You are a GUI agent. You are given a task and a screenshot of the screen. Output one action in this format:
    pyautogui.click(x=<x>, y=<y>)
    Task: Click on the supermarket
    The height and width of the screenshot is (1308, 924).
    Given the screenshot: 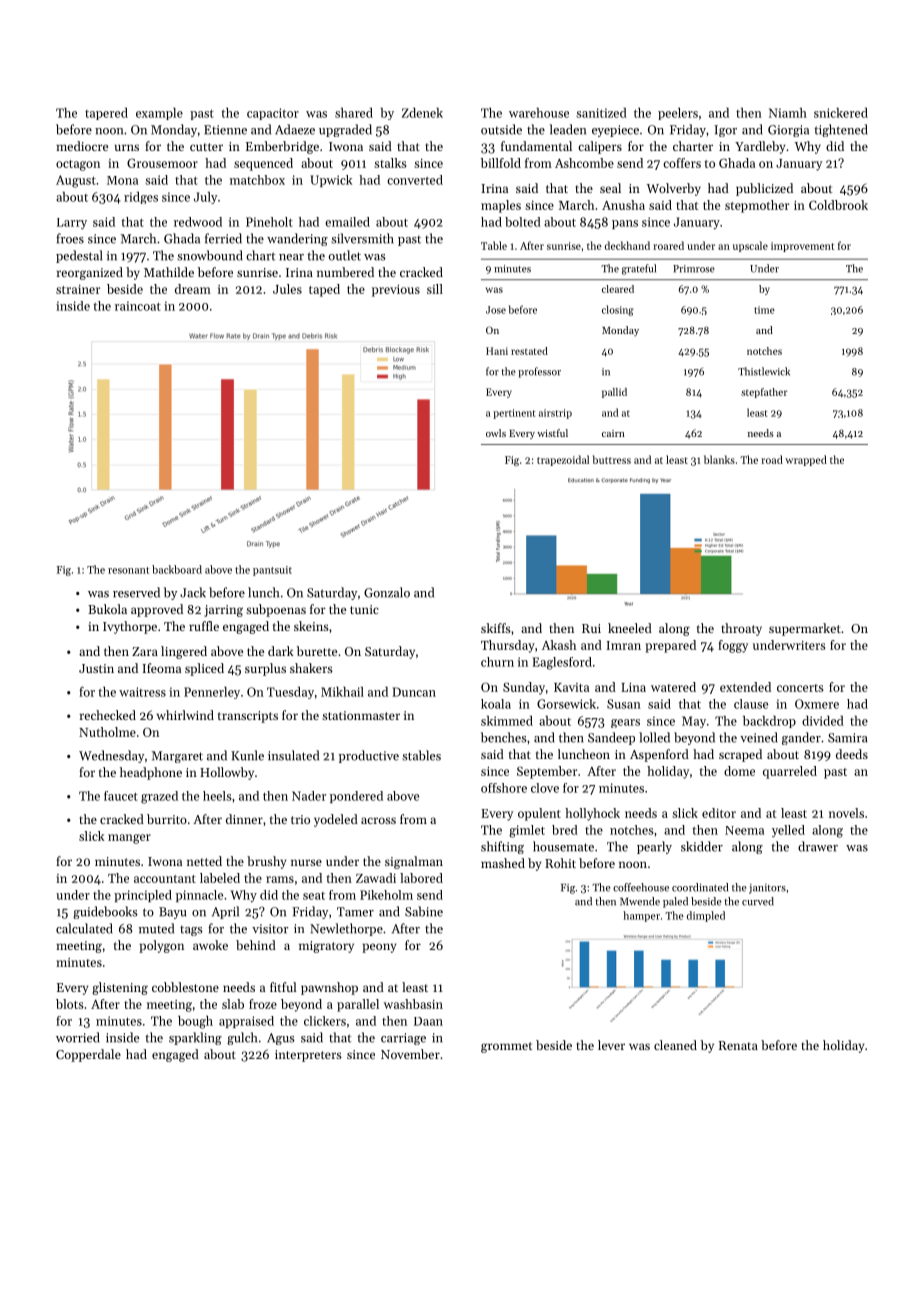 What is the action you would take?
    pyautogui.click(x=805, y=629)
